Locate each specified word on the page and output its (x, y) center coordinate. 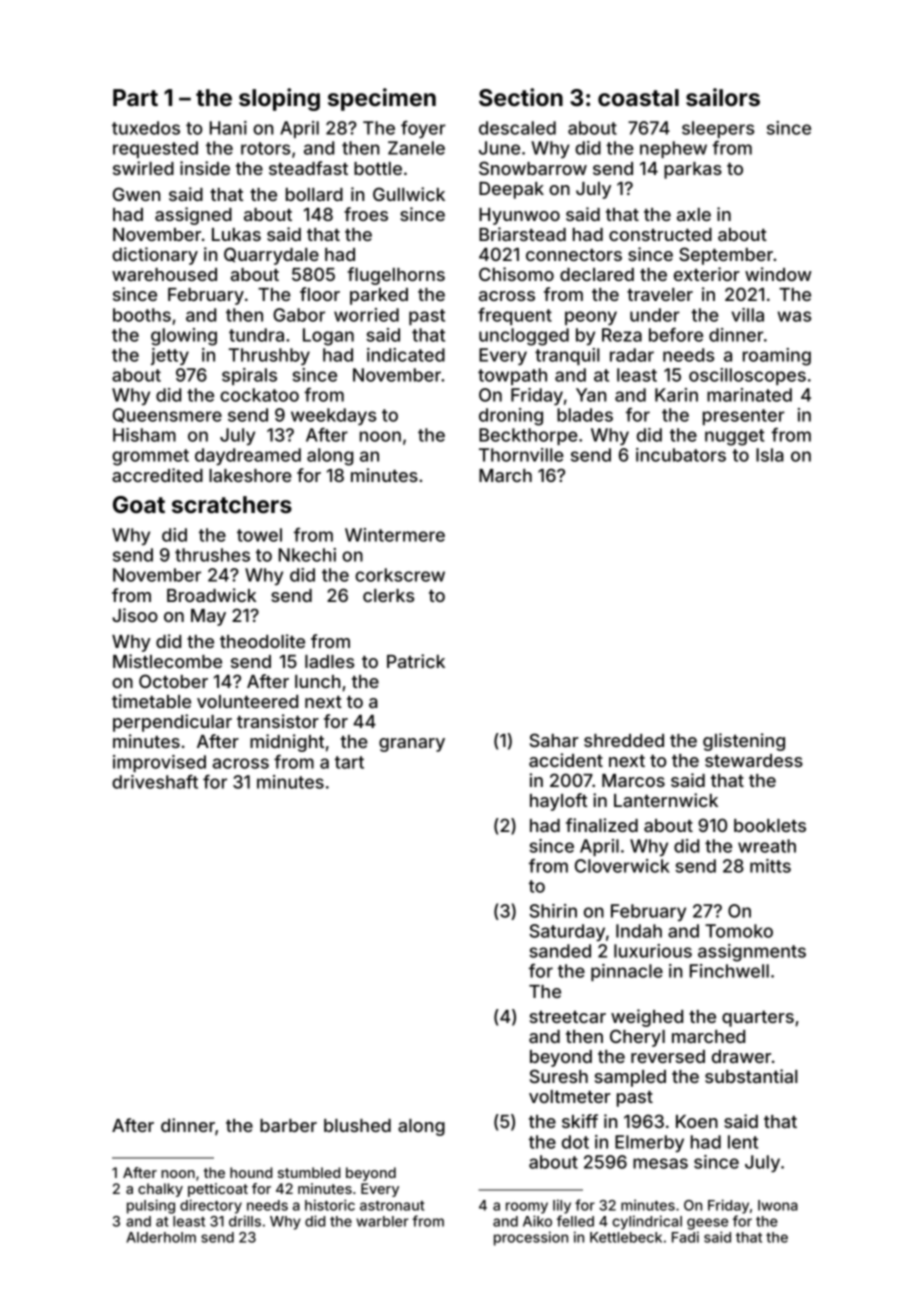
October (173, 681)
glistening (744, 742)
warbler (382, 1221)
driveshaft (155, 781)
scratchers (232, 505)
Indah (639, 931)
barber (288, 1125)
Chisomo (516, 274)
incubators (681, 455)
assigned (193, 216)
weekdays (333, 417)
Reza (622, 335)
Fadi (685, 1237)
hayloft (558, 802)
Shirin (553, 911)
